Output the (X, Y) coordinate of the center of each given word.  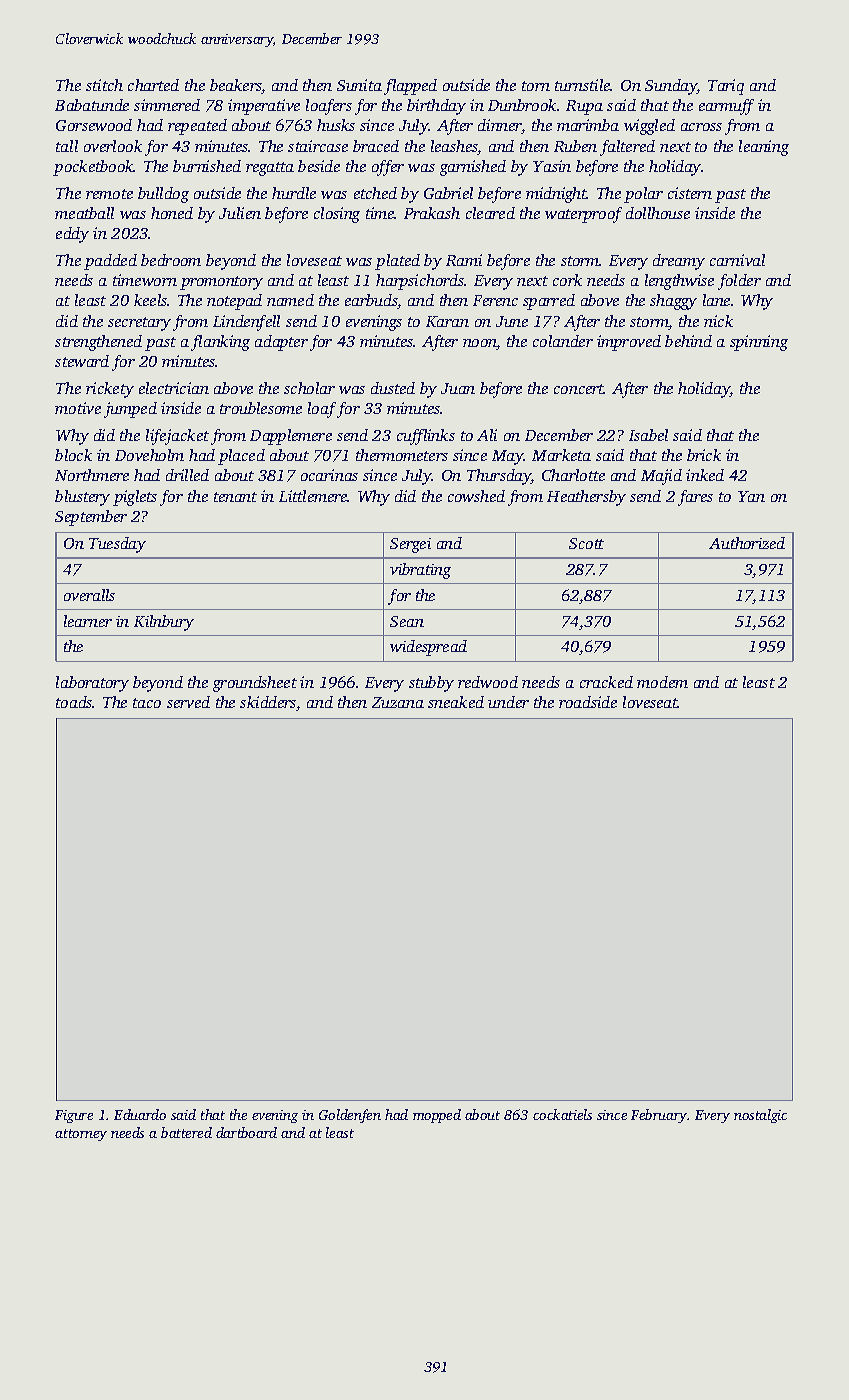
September (91, 518)
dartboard (246, 1132)
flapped (410, 87)
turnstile (583, 85)
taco (147, 703)
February (659, 1116)
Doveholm (149, 455)
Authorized (747, 543)
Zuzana (398, 702)
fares (695, 498)
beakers (236, 86)
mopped (437, 1116)
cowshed (476, 496)
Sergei (410, 545)
